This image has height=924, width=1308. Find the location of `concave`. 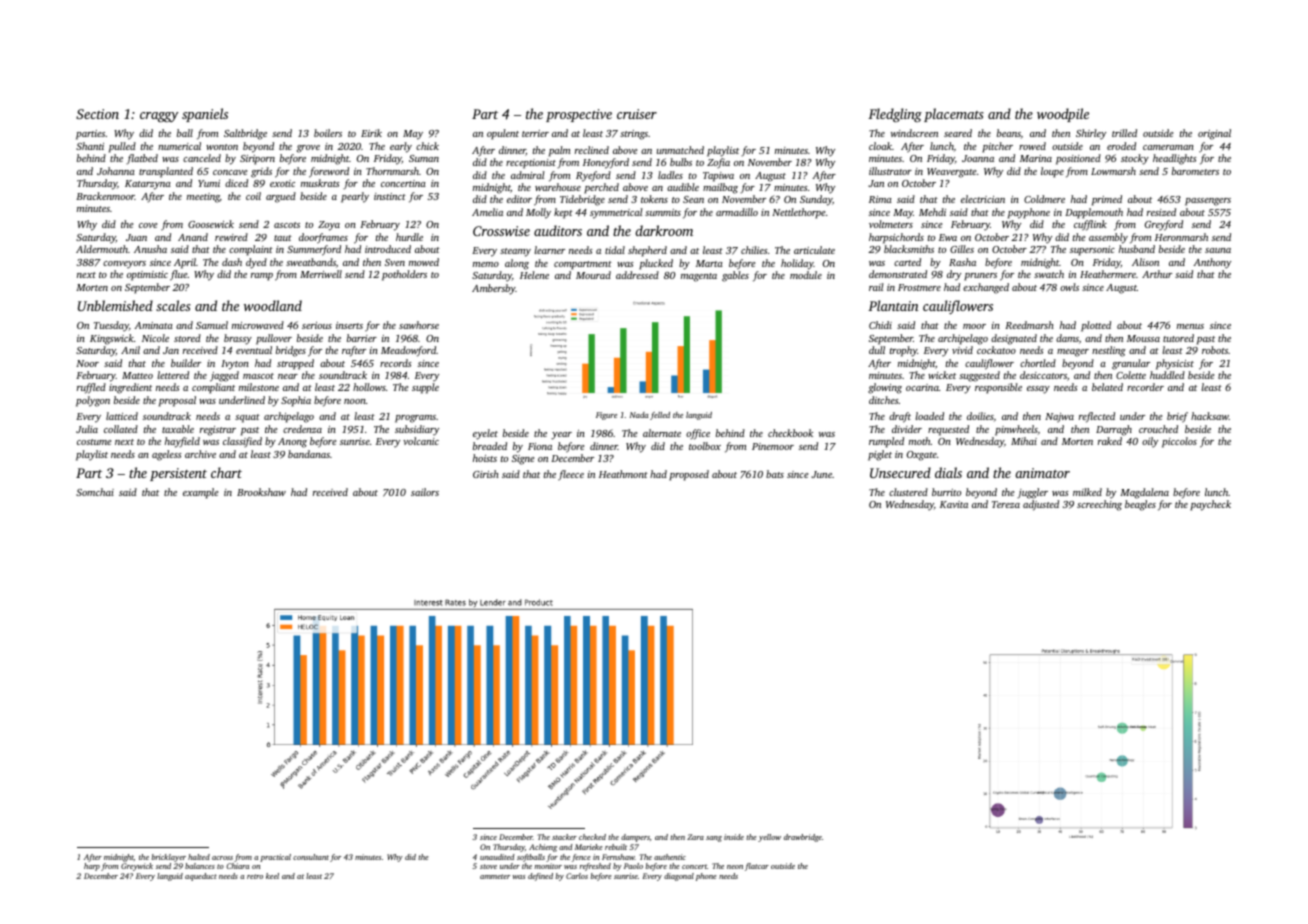

concave is located at coordinates (230, 172).
